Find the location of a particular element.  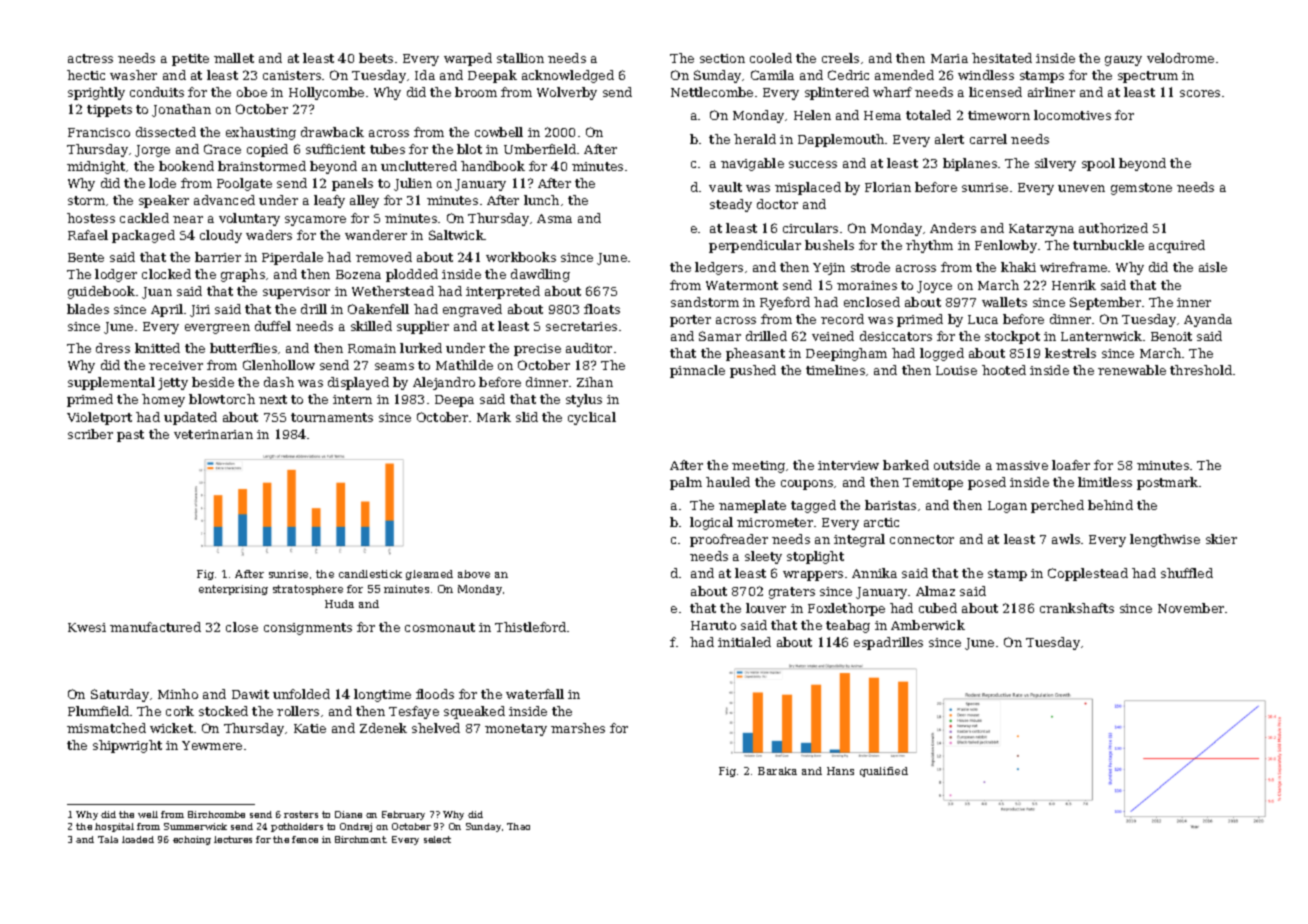

Baraka is located at coordinates (777, 771).
